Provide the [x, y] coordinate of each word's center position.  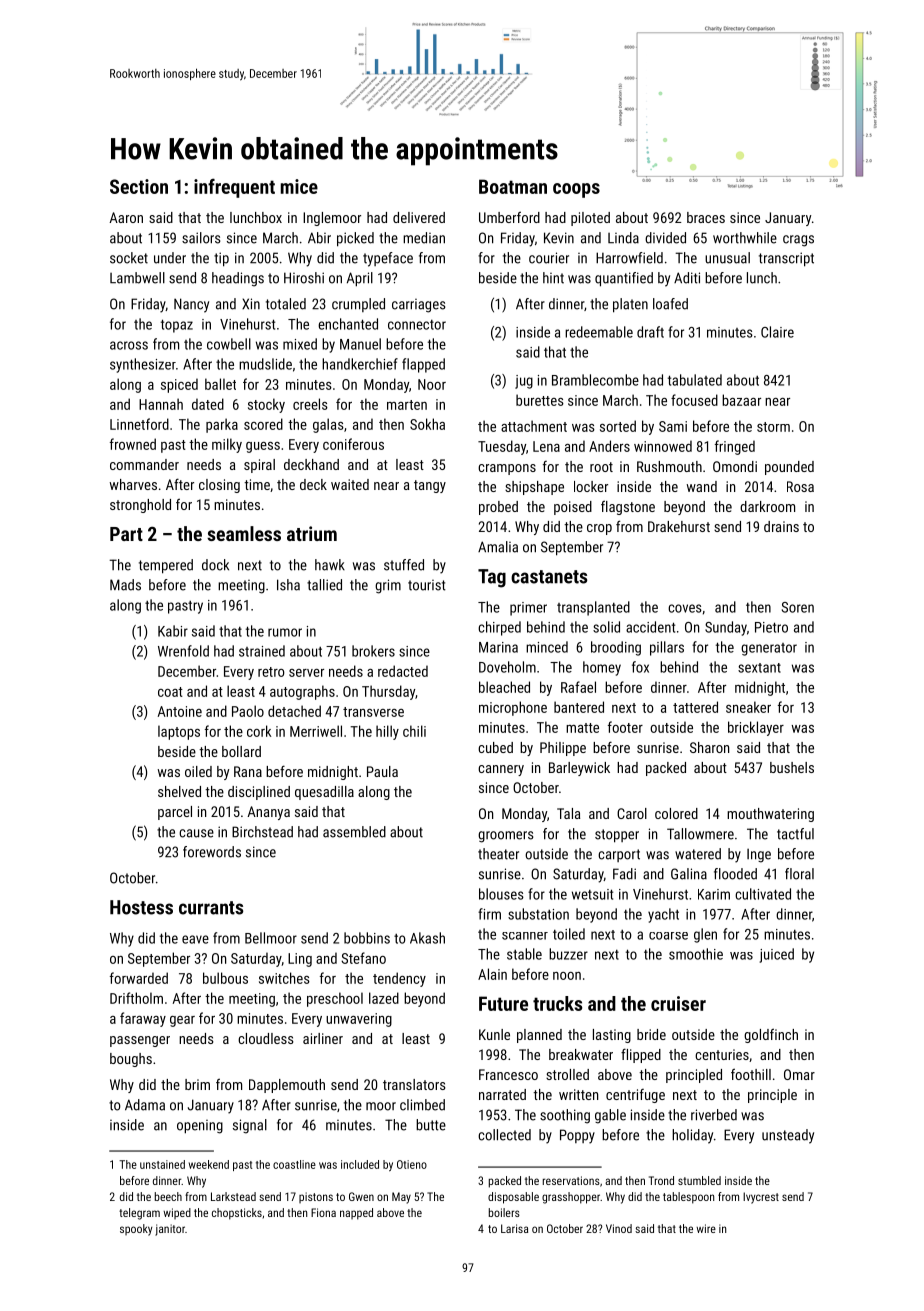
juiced [776, 955]
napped [356, 1214]
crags [798, 241]
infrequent [234, 188]
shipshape [534, 488]
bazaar [741, 400]
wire [706, 1228]
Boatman [513, 186]
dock [215, 565]
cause [196, 833]
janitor [170, 1230]
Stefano [363, 958]
